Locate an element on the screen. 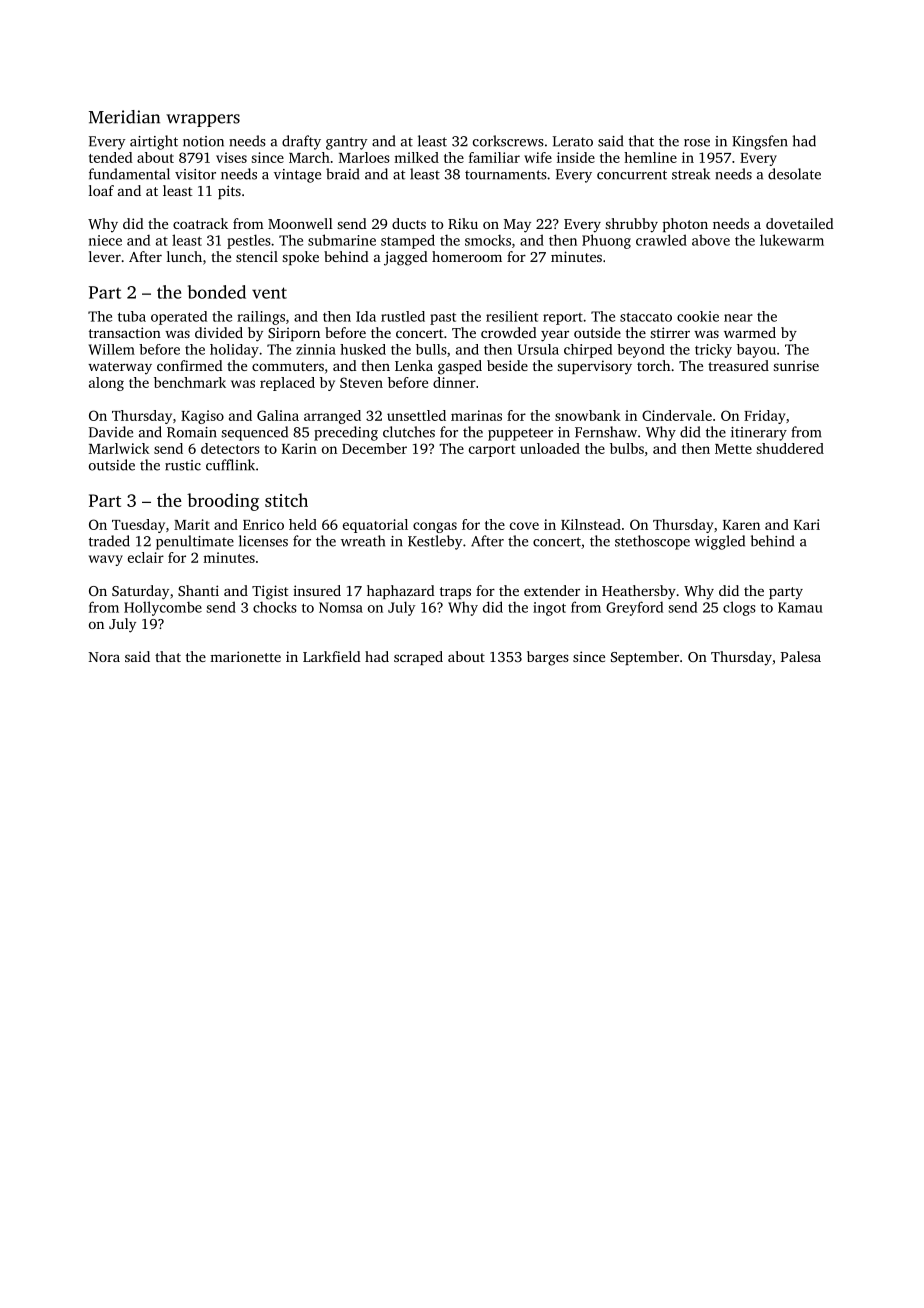 The image size is (924, 1308). marionette is located at coordinates (245, 656).
